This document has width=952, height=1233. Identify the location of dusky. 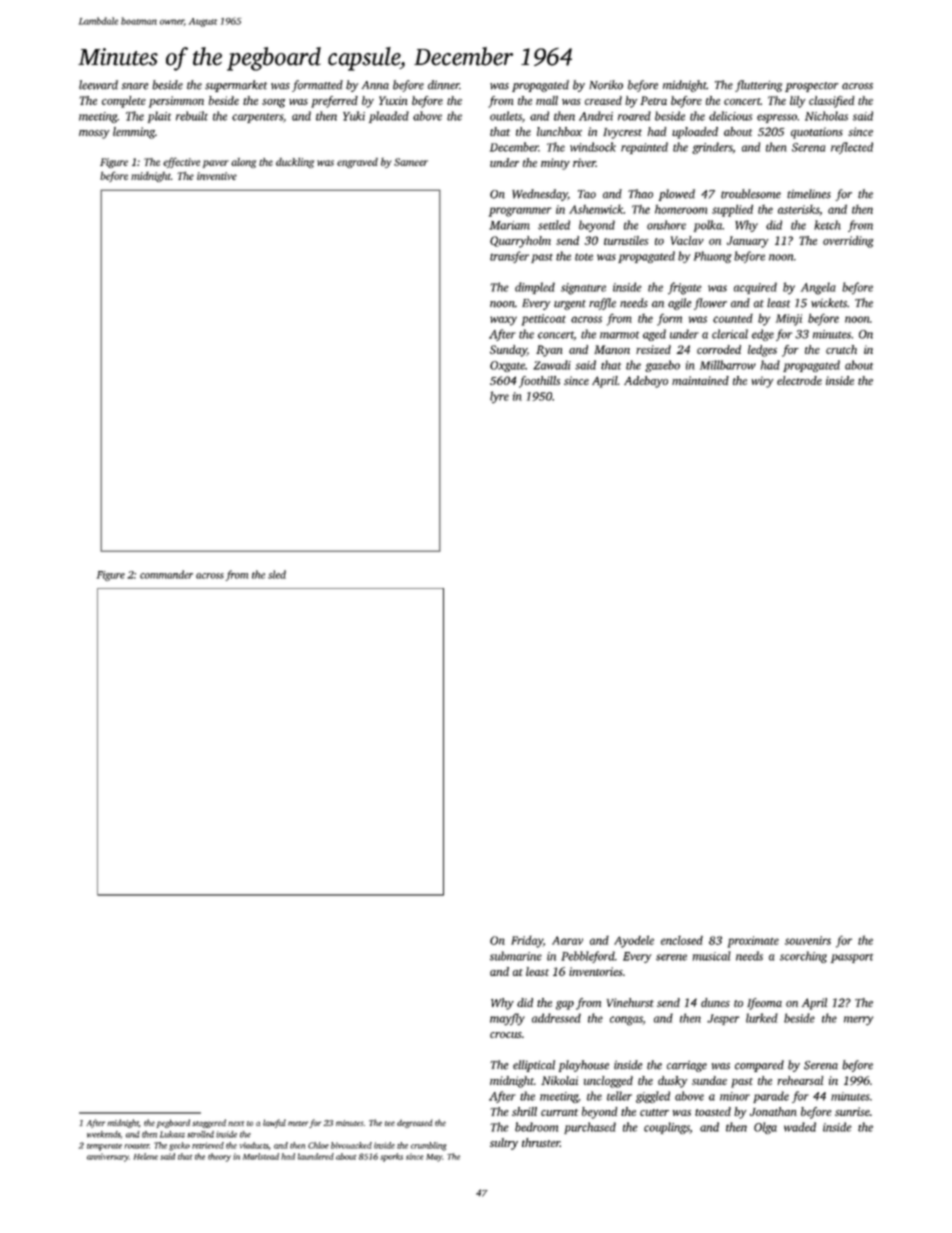
(672, 1082).
